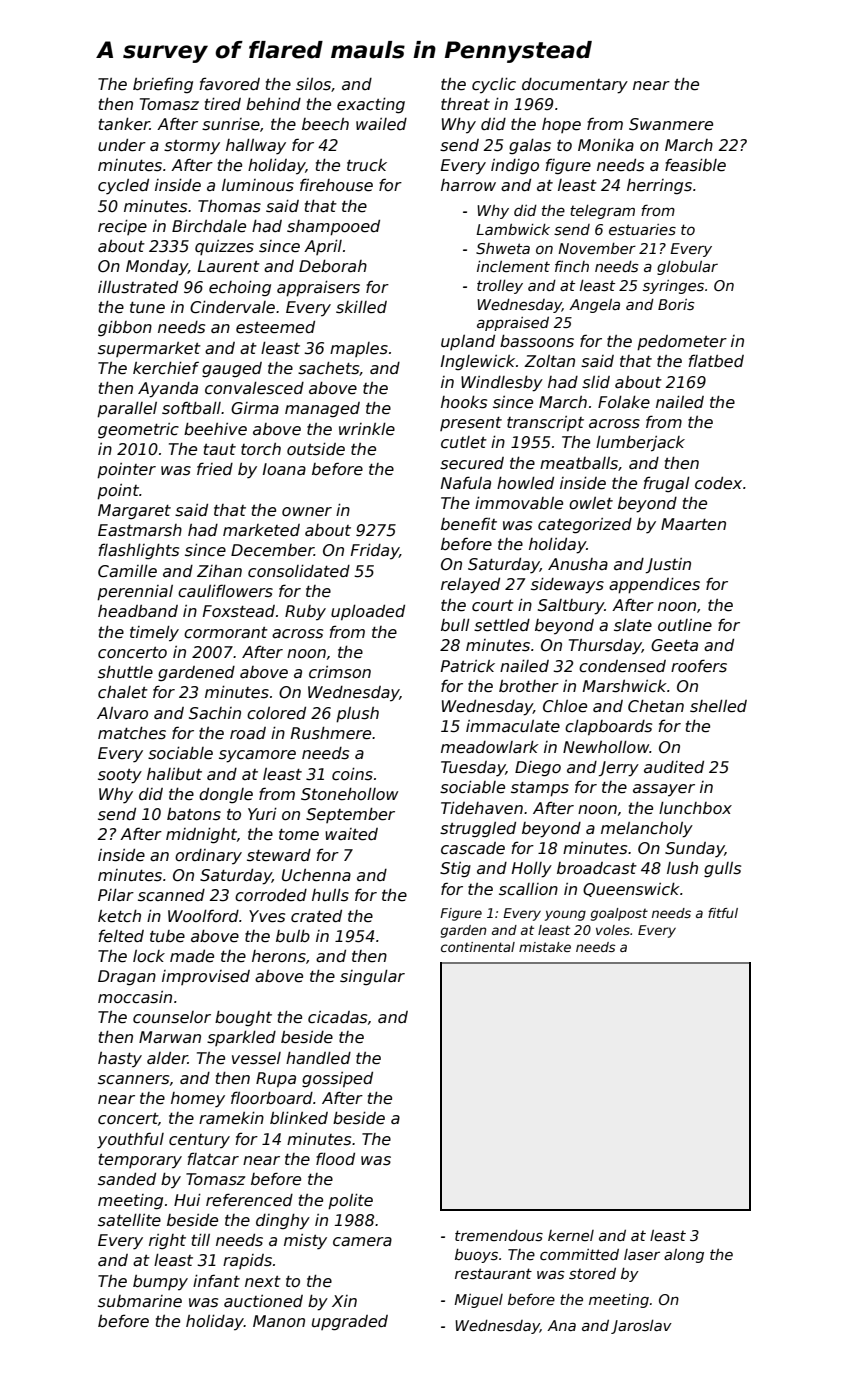 The width and height of the screenshot is (849, 1400). I want to click on referenced, so click(249, 1200).
